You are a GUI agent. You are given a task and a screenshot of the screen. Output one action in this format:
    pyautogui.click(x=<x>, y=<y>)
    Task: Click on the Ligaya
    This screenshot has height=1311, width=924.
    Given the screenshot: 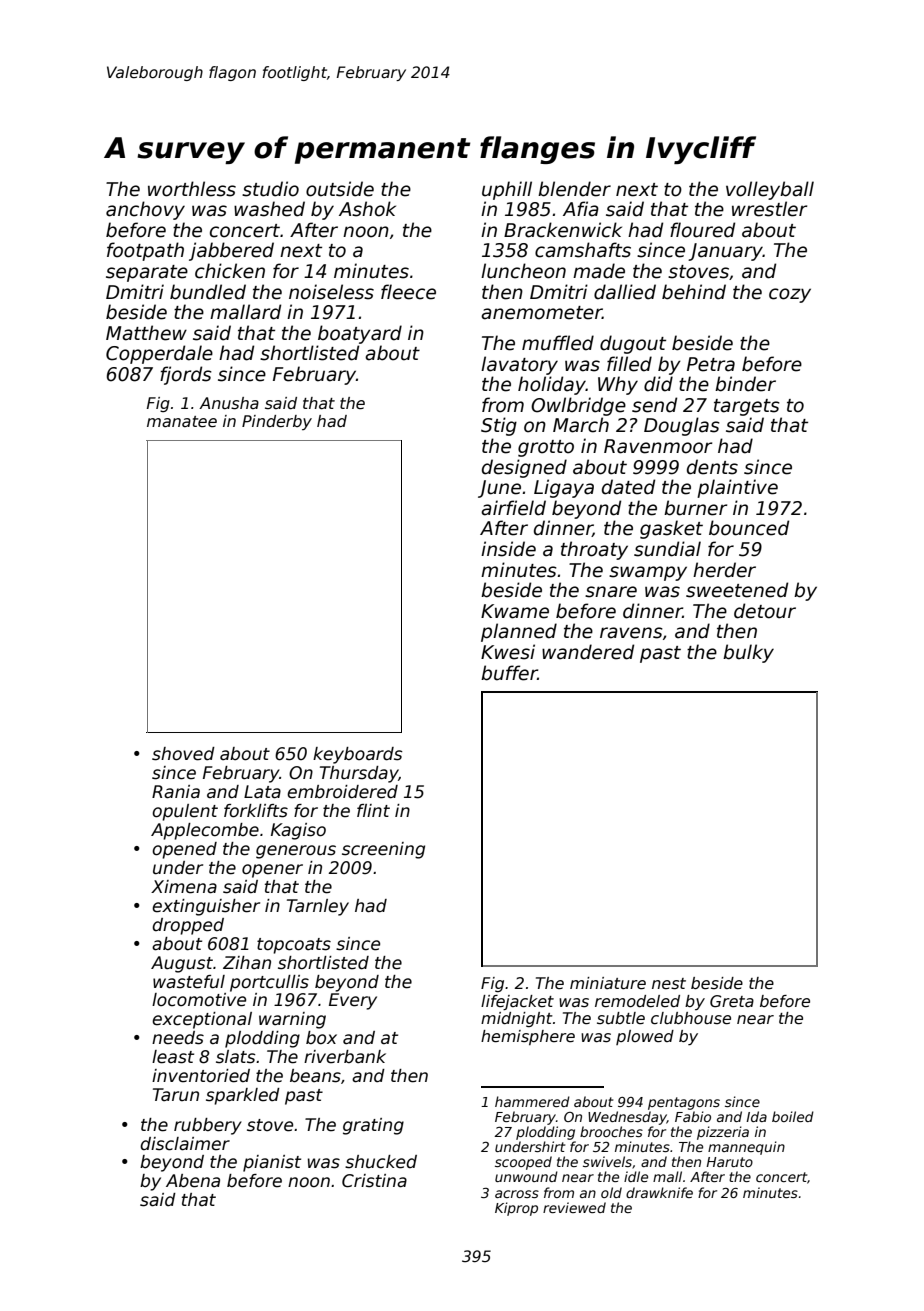 What is the action you would take?
    pyautogui.click(x=564, y=488)
